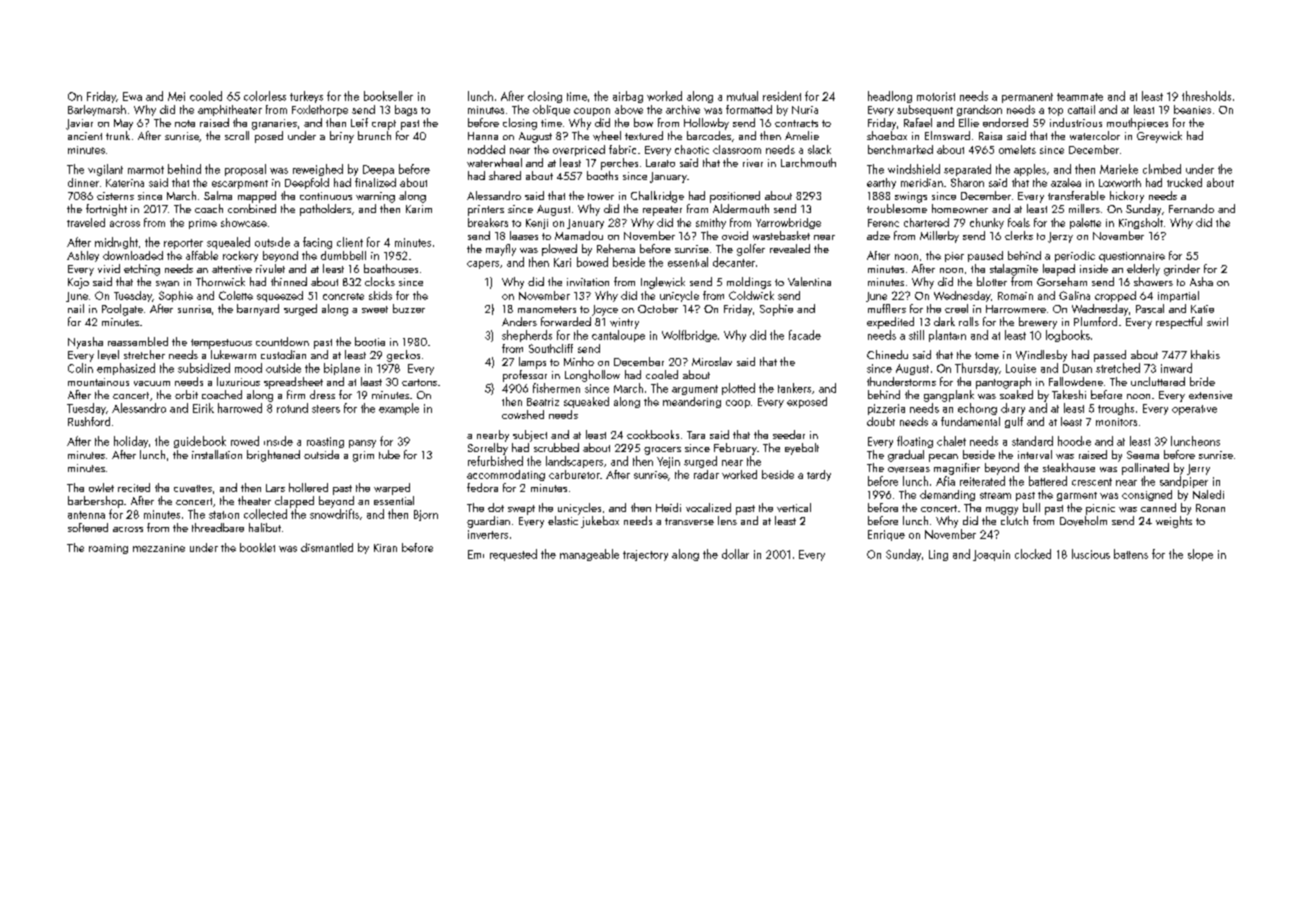 The width and height of the page is (1308, 924). Describe the element at coordinates (131, 442) in the page. I see `holiday` at that location.
